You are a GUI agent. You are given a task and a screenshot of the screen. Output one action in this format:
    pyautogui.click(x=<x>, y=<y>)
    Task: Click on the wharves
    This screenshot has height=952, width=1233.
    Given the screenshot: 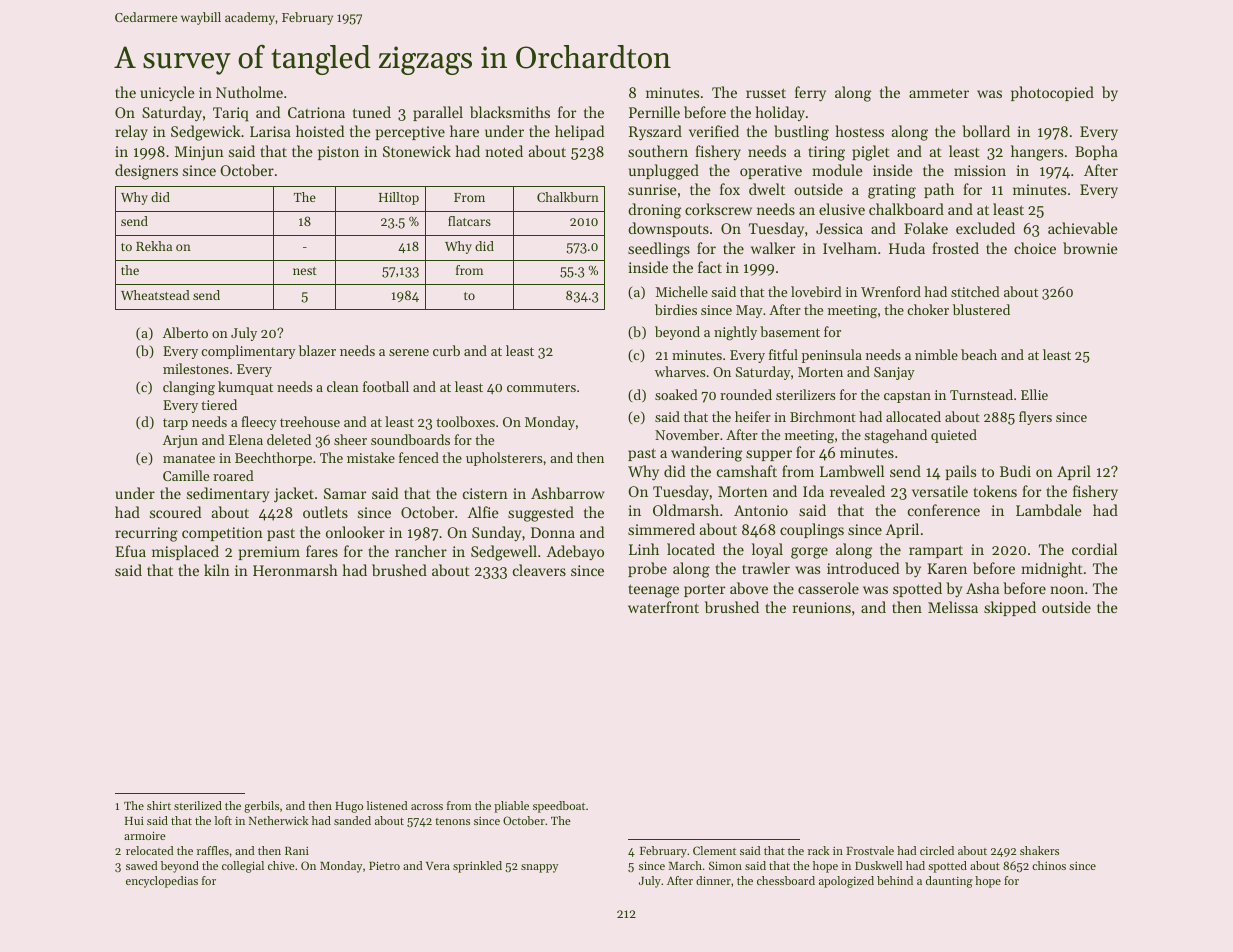 What is the action you would take?
    pyautogui.click(x=680, y=371)
